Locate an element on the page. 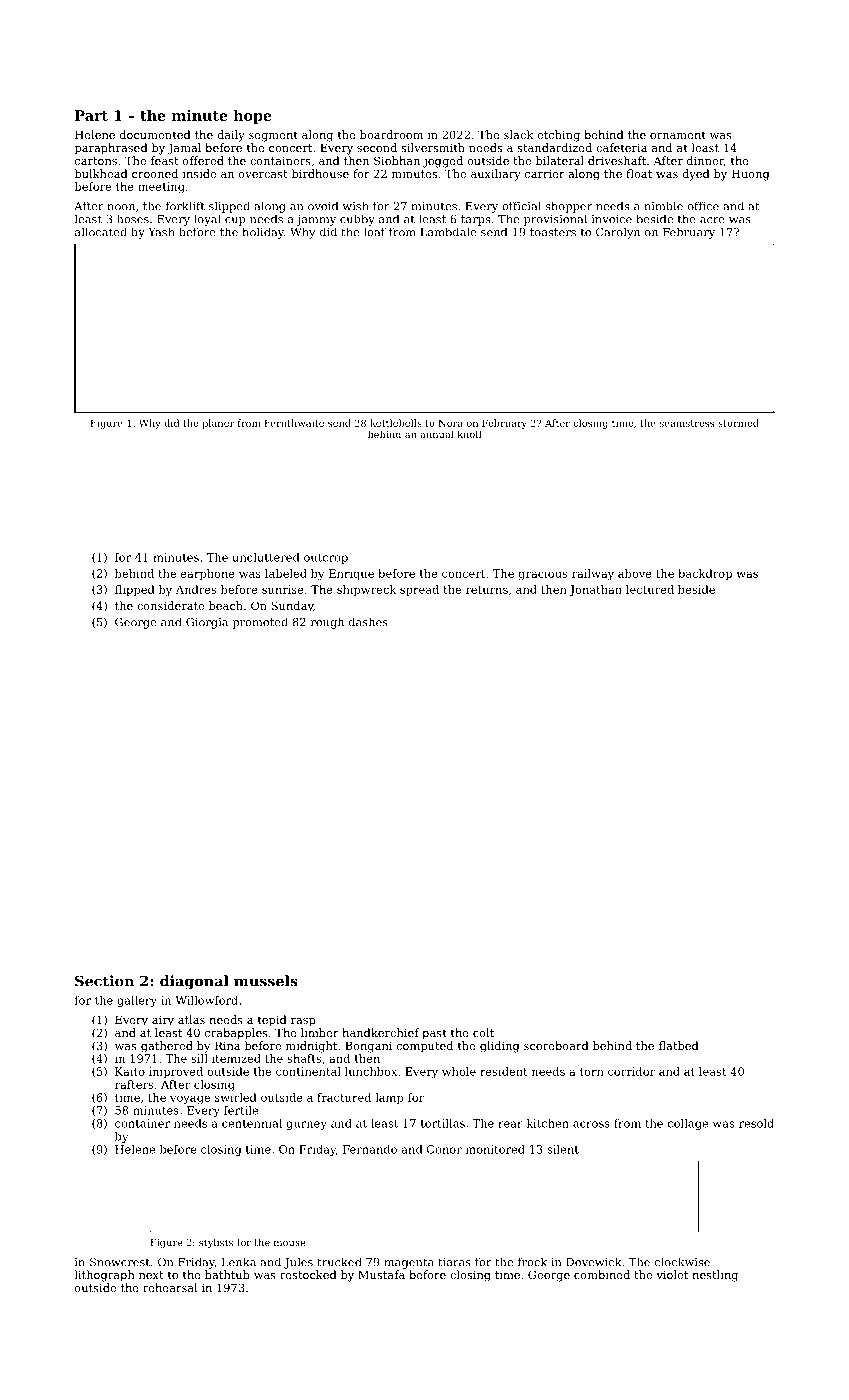 This document has height=1400, width=849. lectured is located at coordinates (650, 589).
